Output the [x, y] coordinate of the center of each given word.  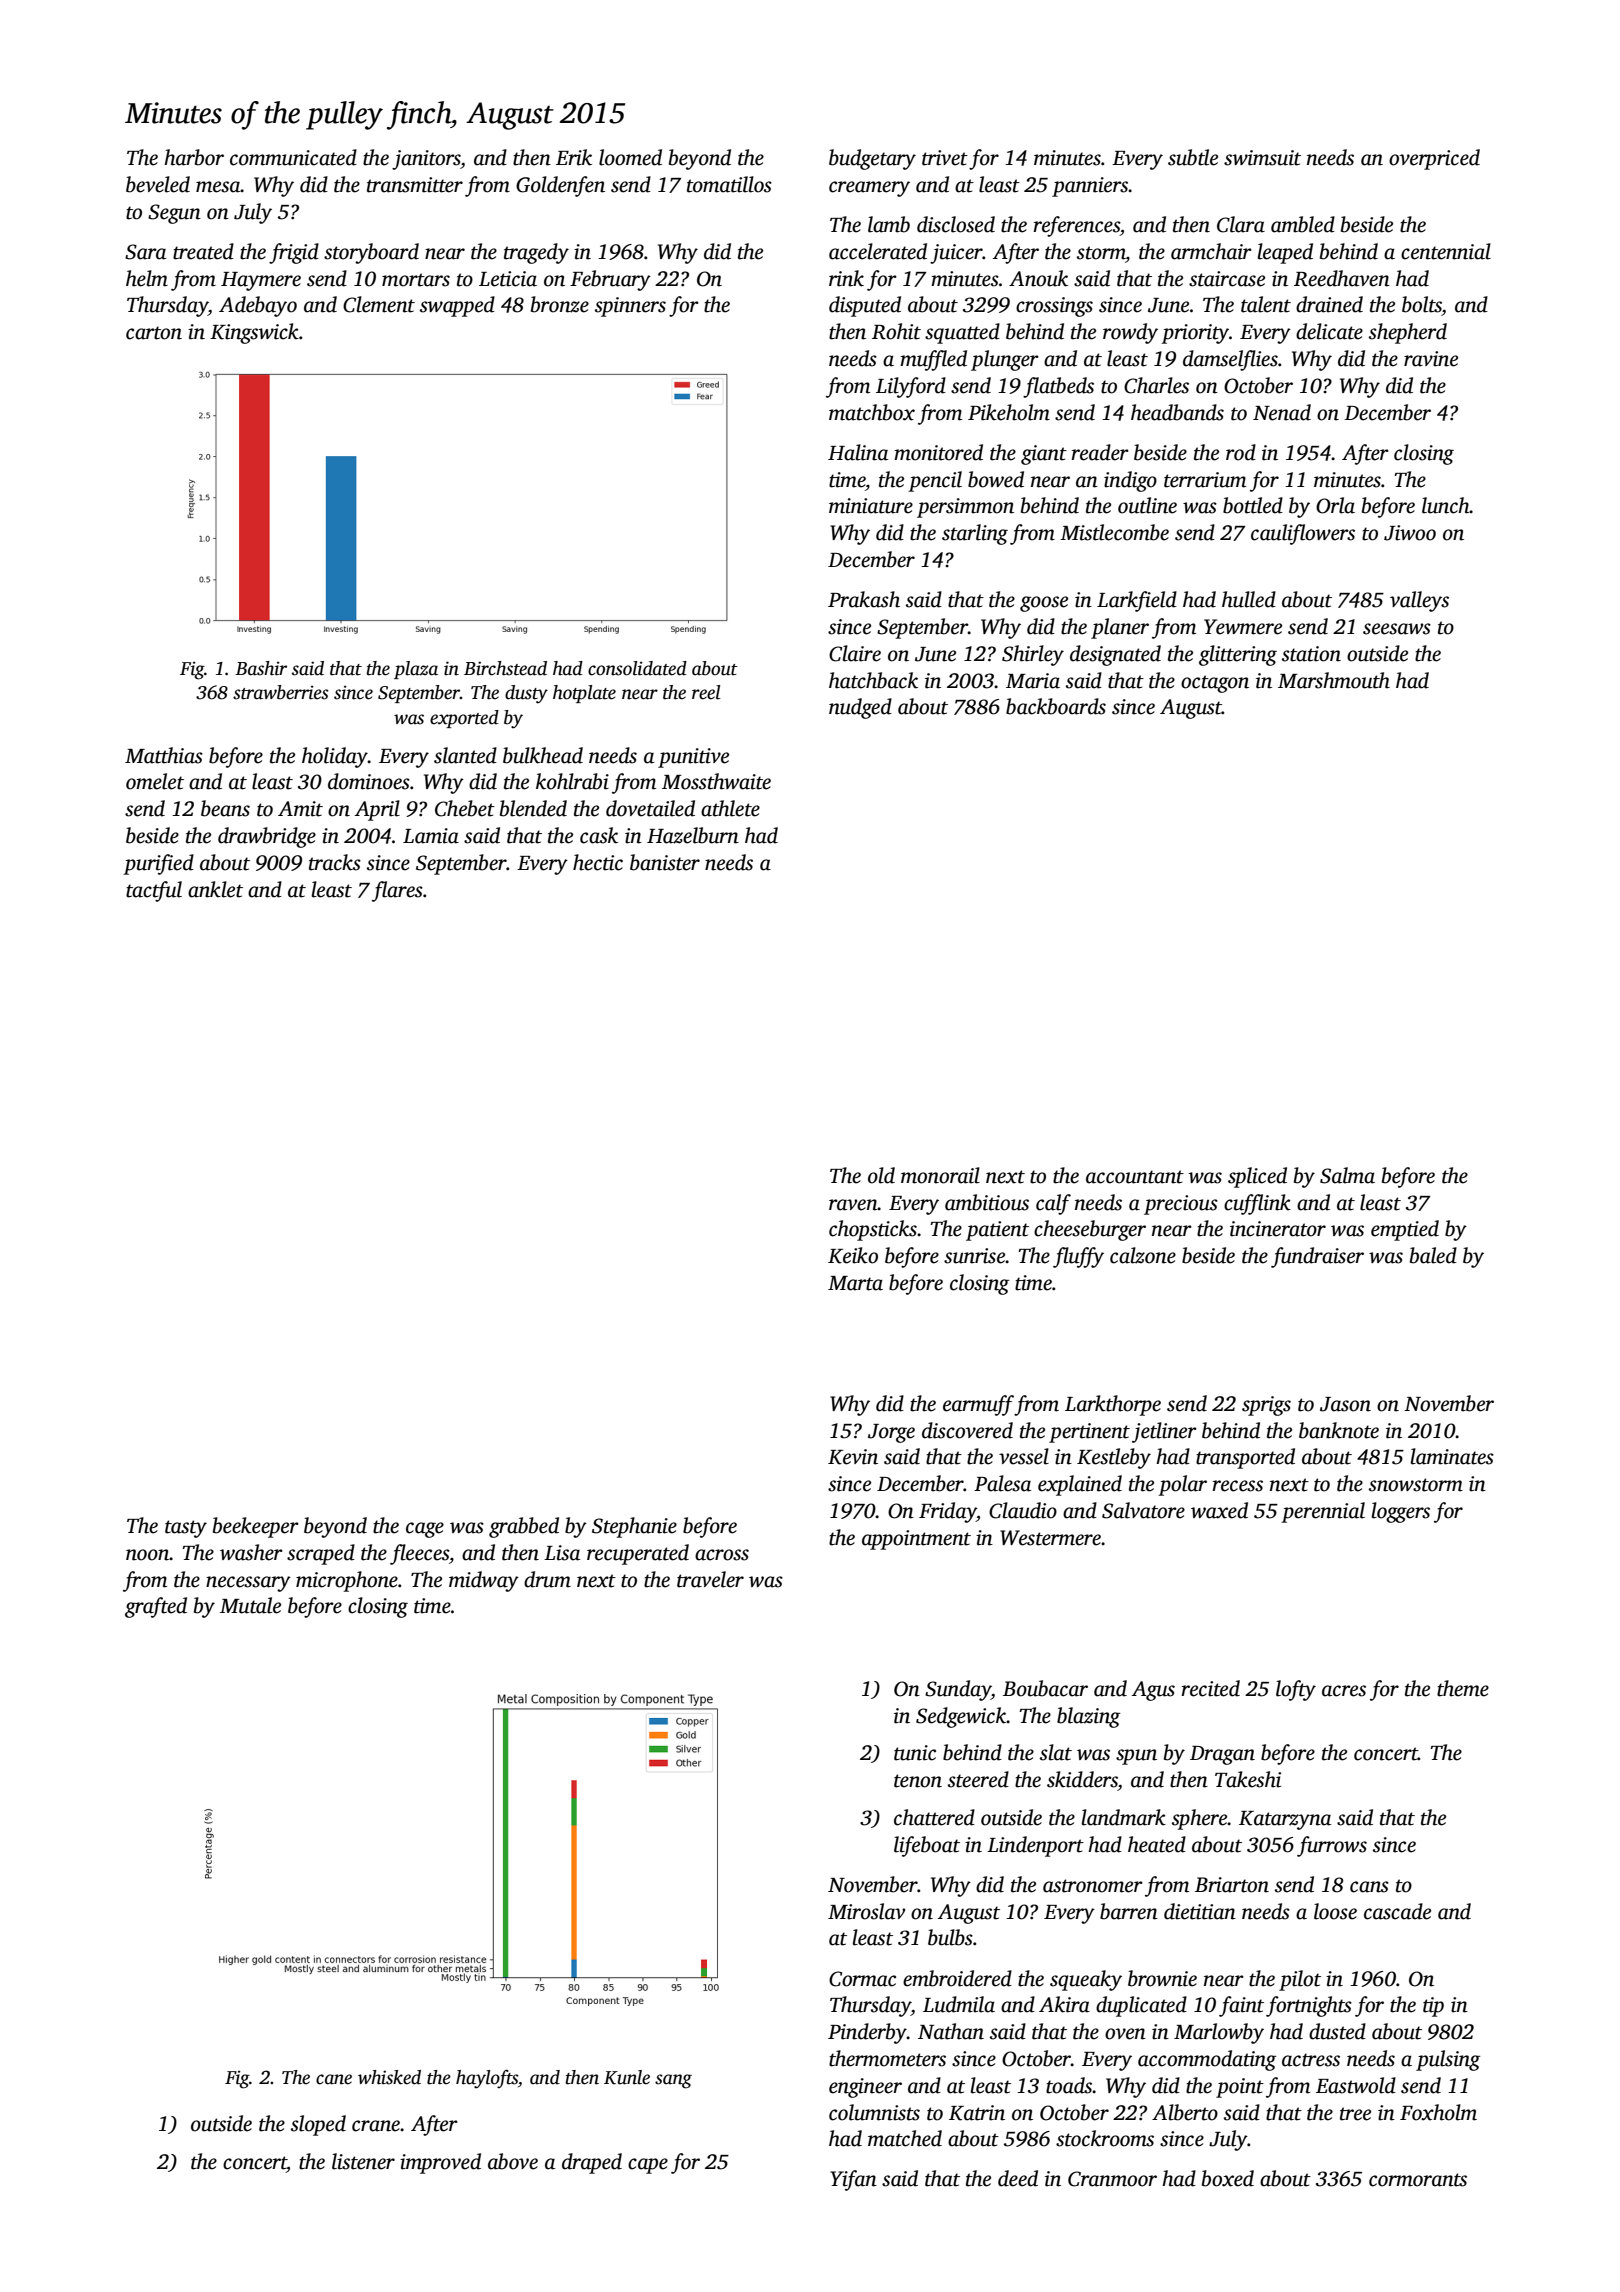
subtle [1193, 157]
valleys [1419, 601]
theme [1463, 1688]
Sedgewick [961, 1717]
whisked [389, 2077]
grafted [156, 1607]
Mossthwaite [716, 781]
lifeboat [927, 1846]
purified [158, 864]
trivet [945, 158]
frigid [294, 253]
